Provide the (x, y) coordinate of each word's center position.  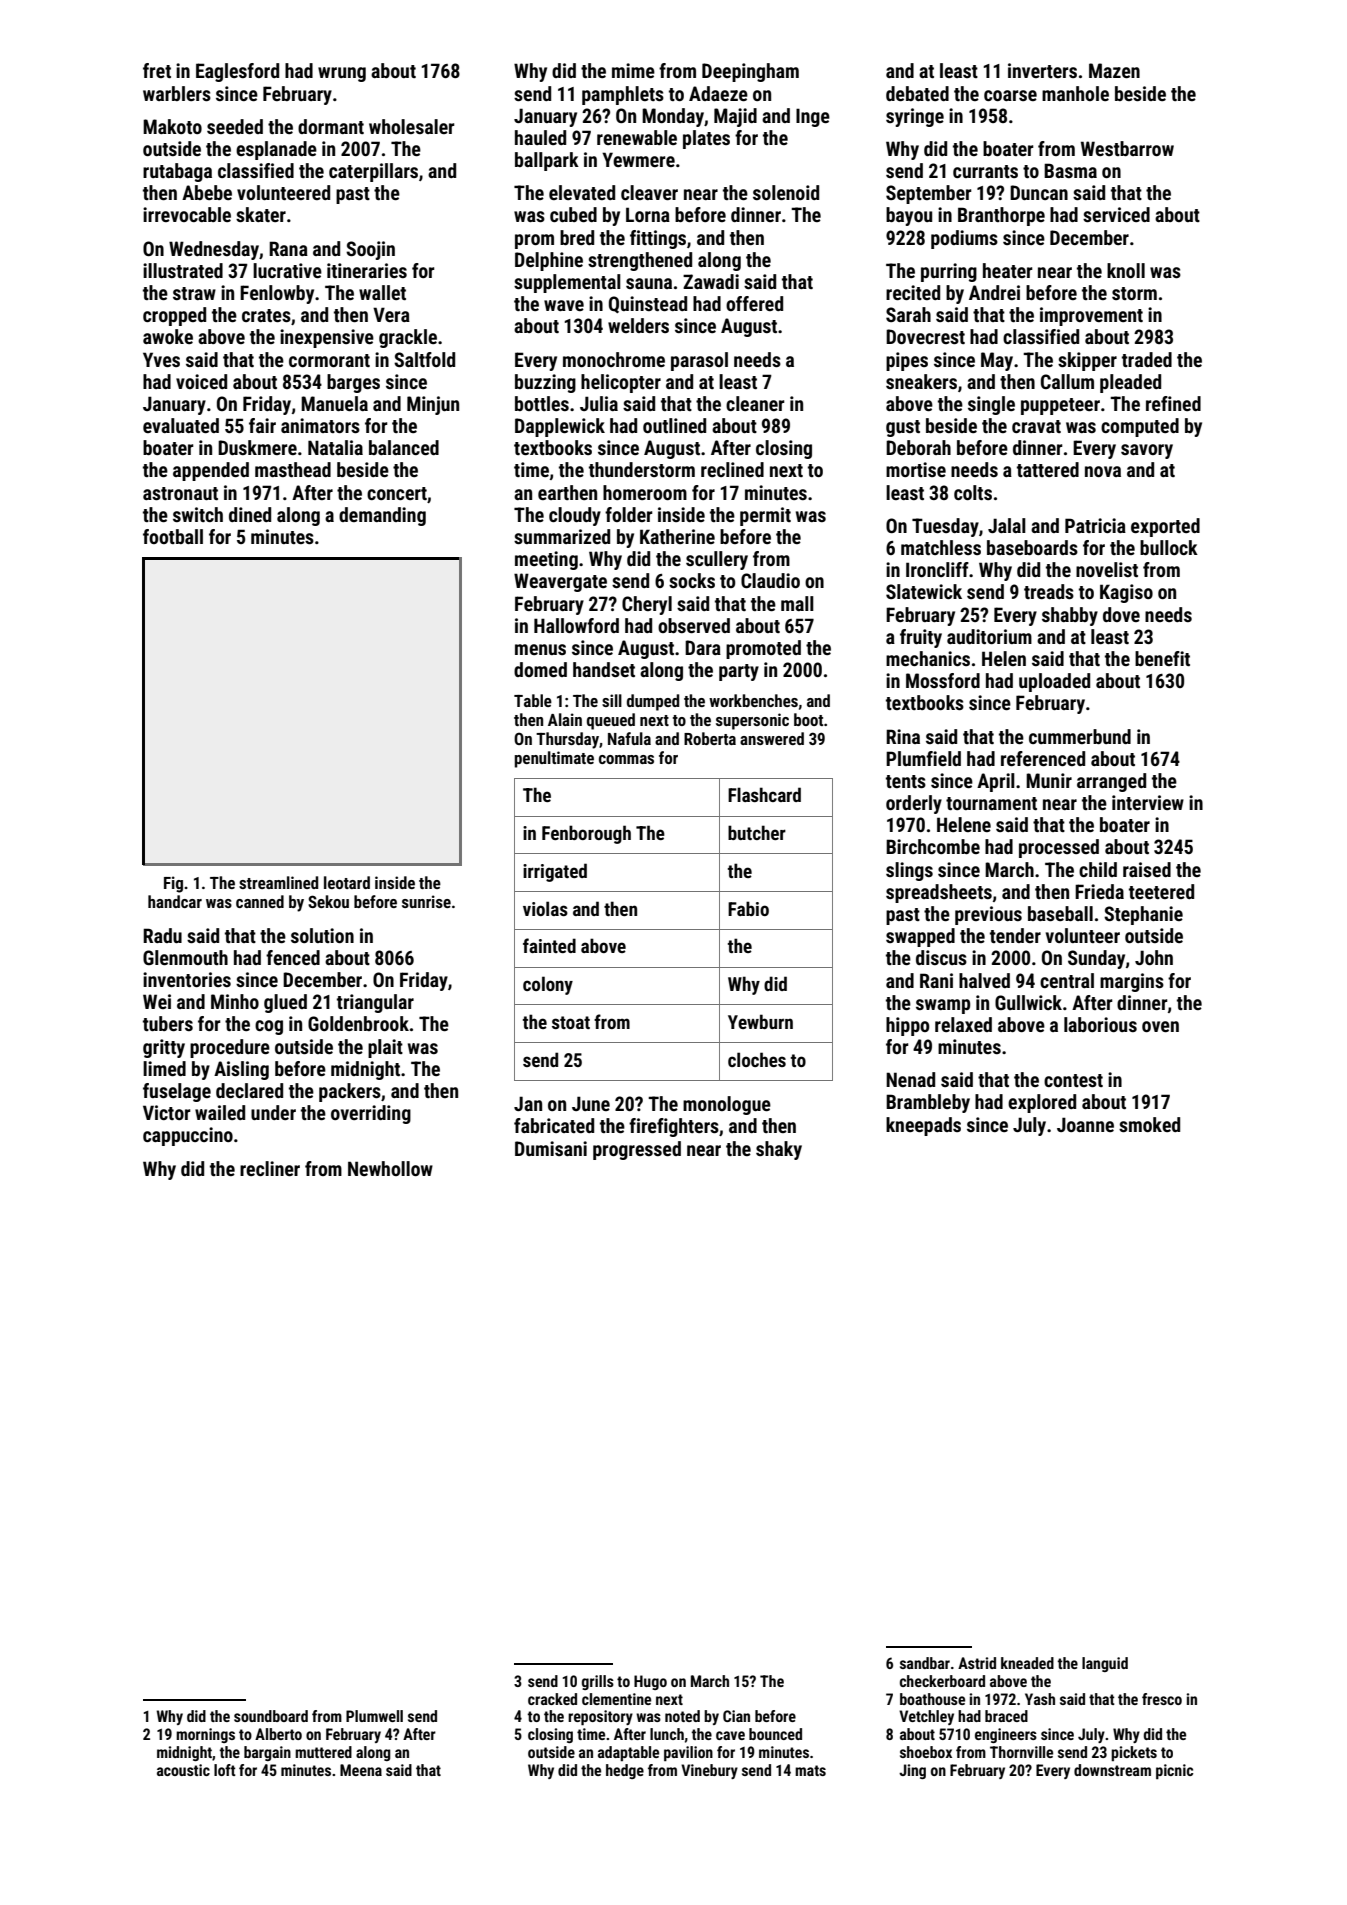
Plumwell (374, 1716)
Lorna (648, 214)
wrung (342, 74)
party (739, 672)
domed (540, 669)
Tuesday (945, 527)
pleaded (1130, 383)
